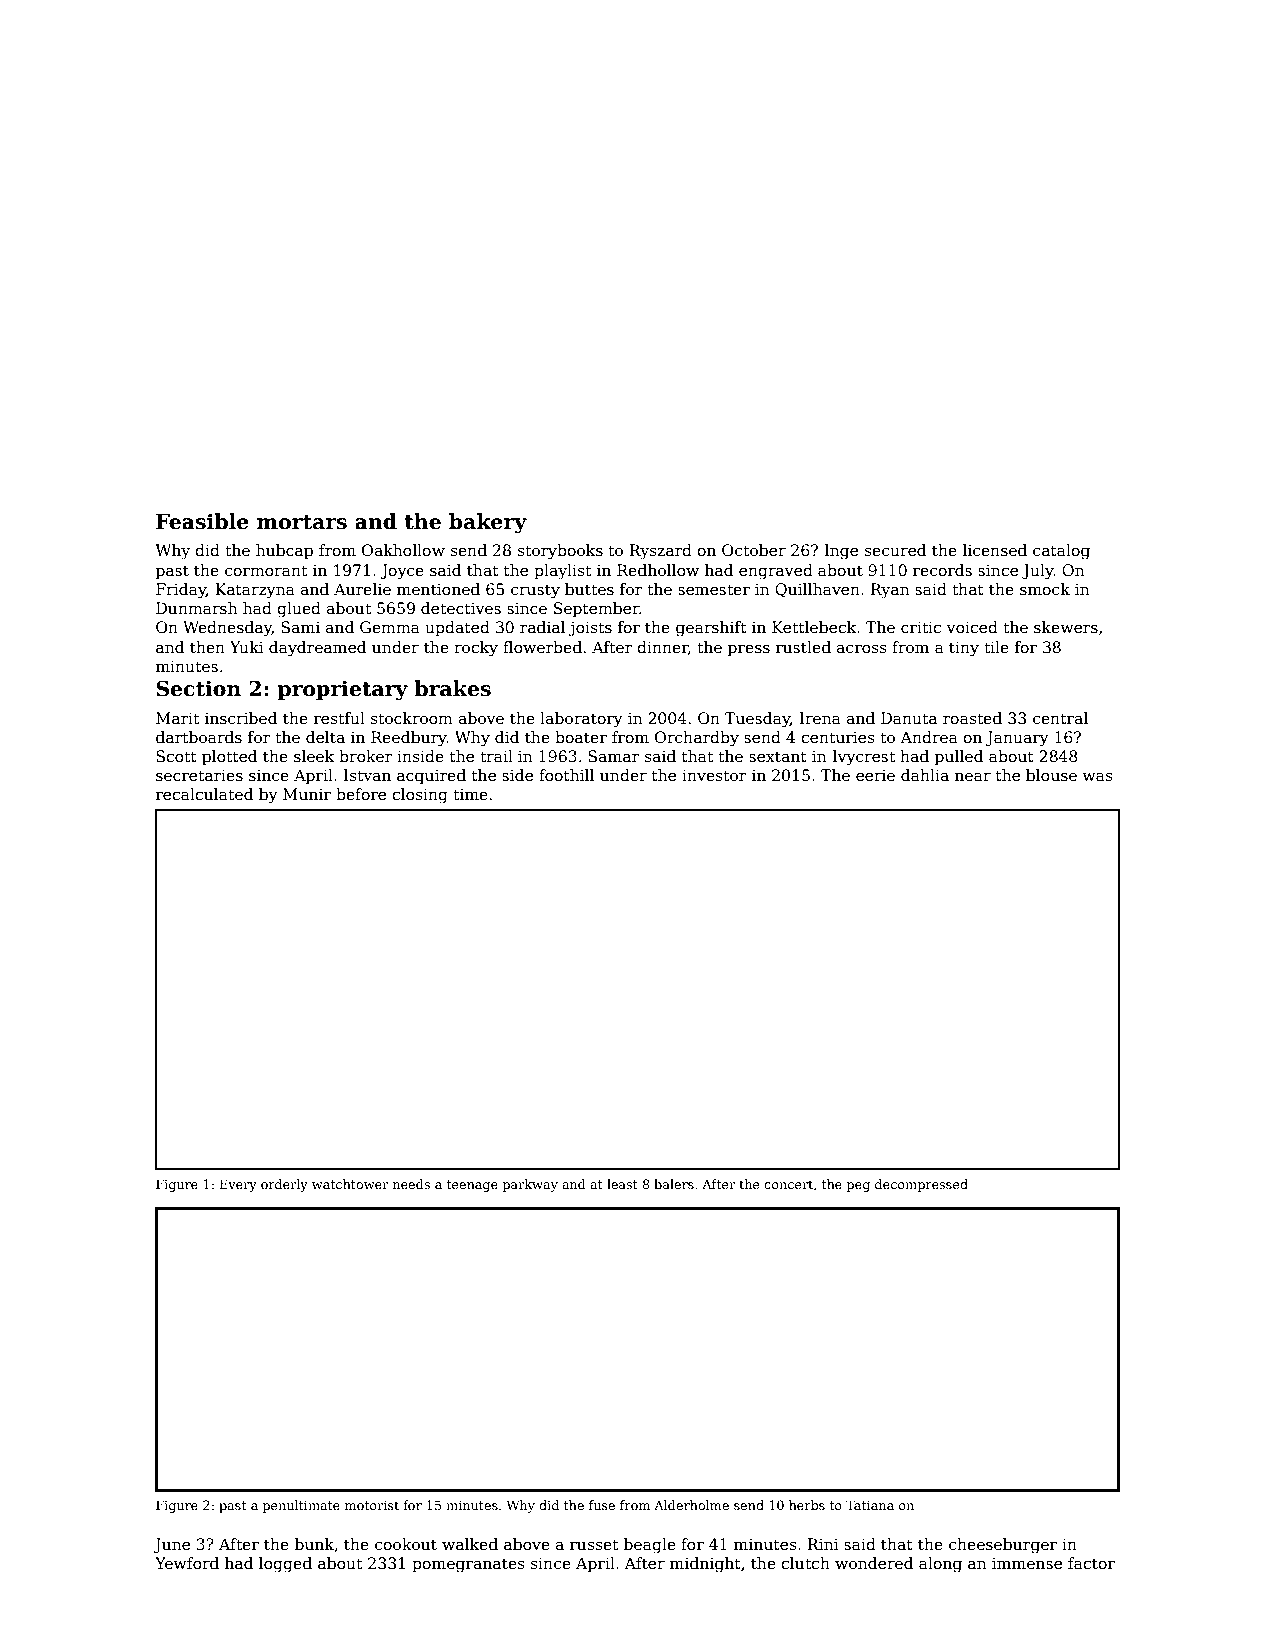 This screenshot has width=1275, height=1650. I want to click on Orchardby, so click(697, 739).
